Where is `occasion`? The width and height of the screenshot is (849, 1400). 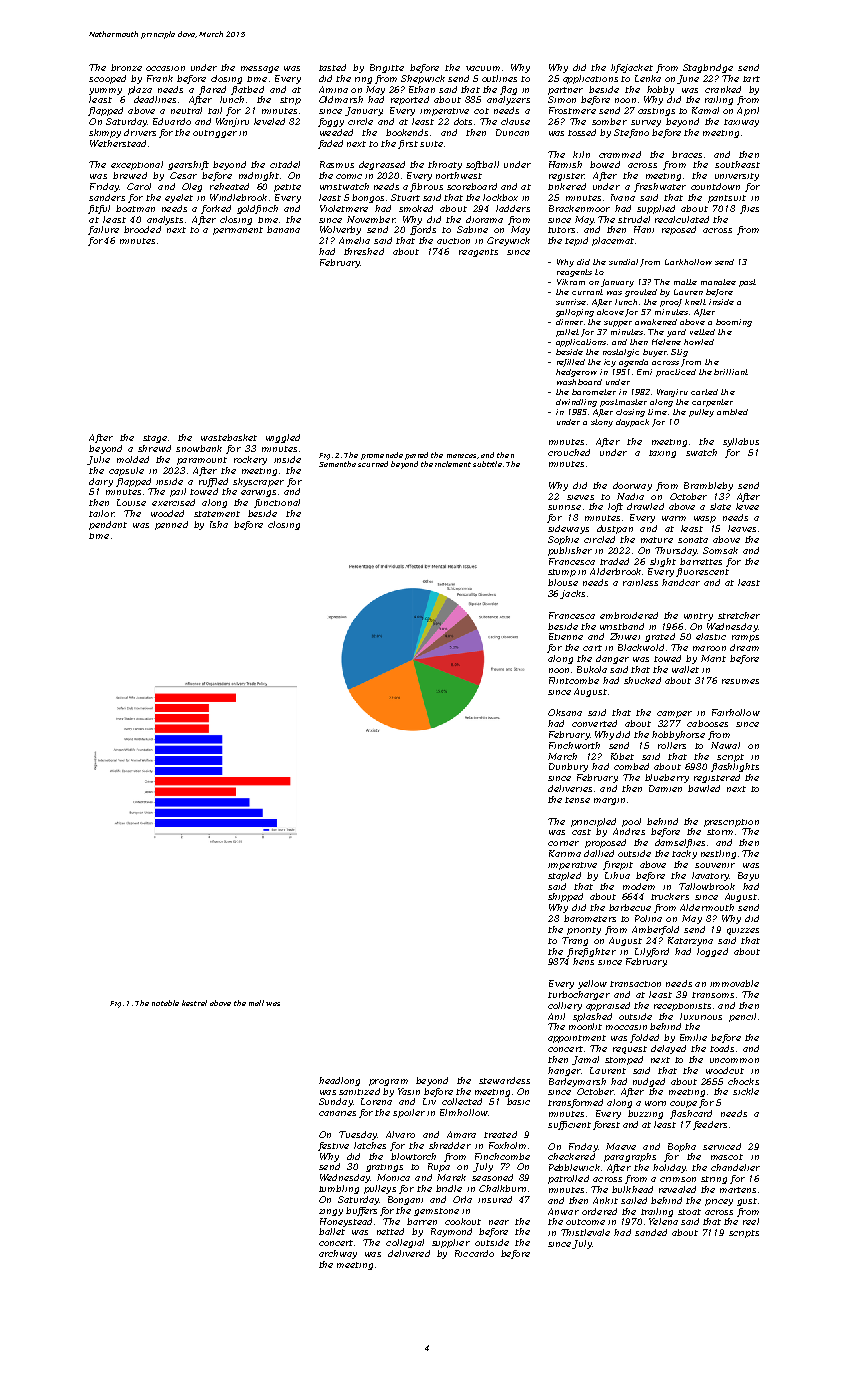
occasion is located at coordinates (165, 68).
